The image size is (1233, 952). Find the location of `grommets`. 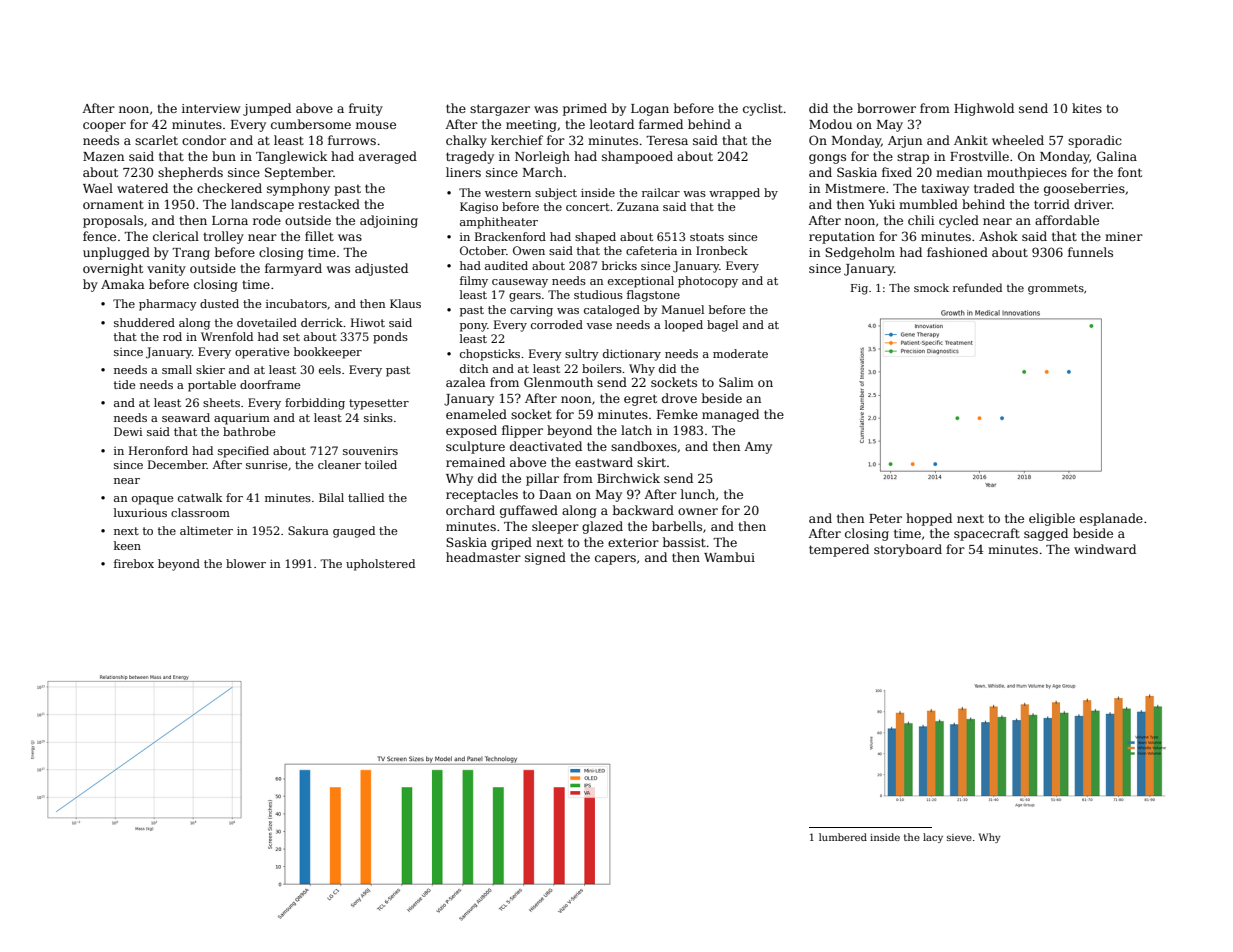

grommets is located at coordinates (1056, 289).
